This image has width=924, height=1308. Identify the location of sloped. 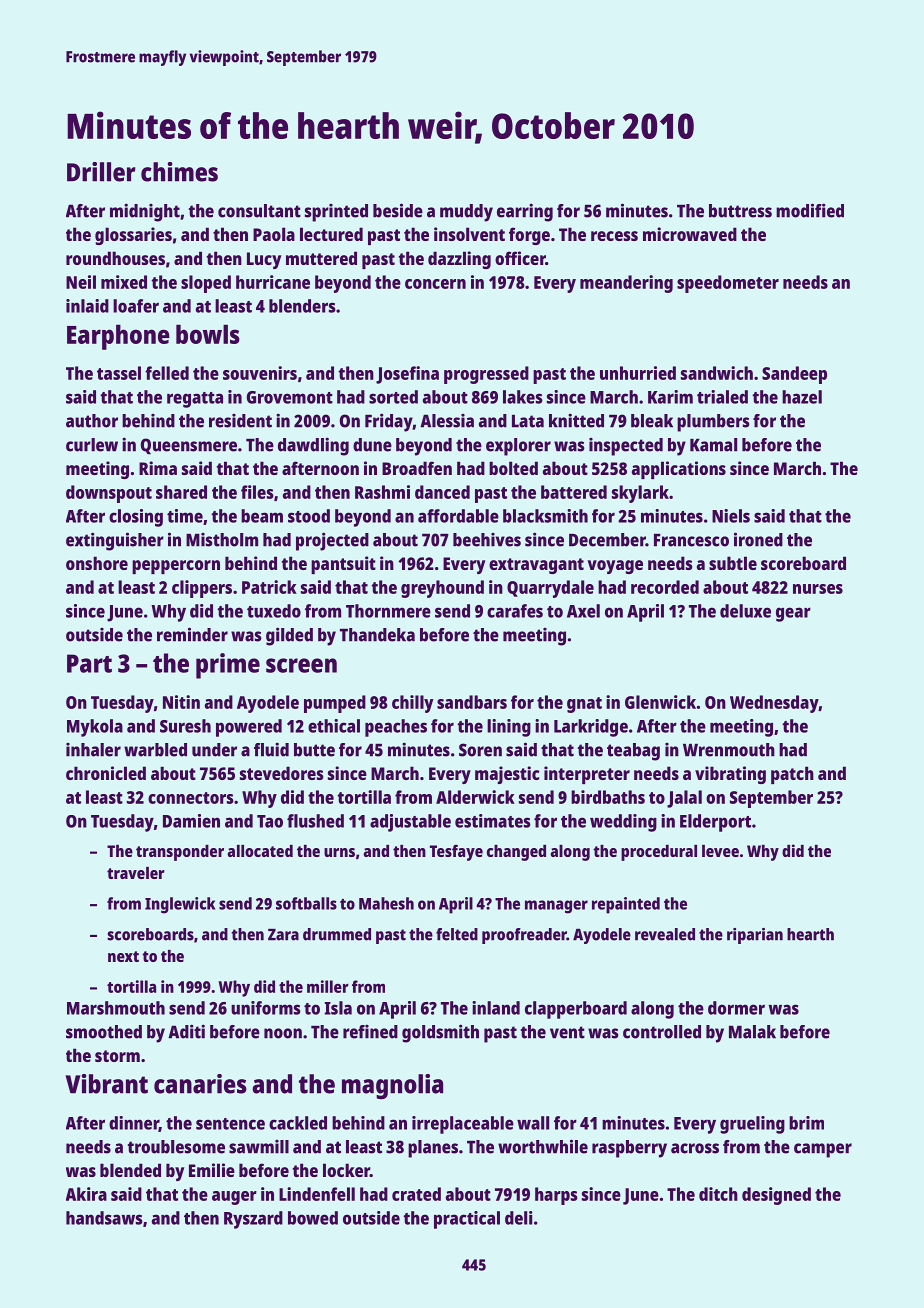
(206, 284).
